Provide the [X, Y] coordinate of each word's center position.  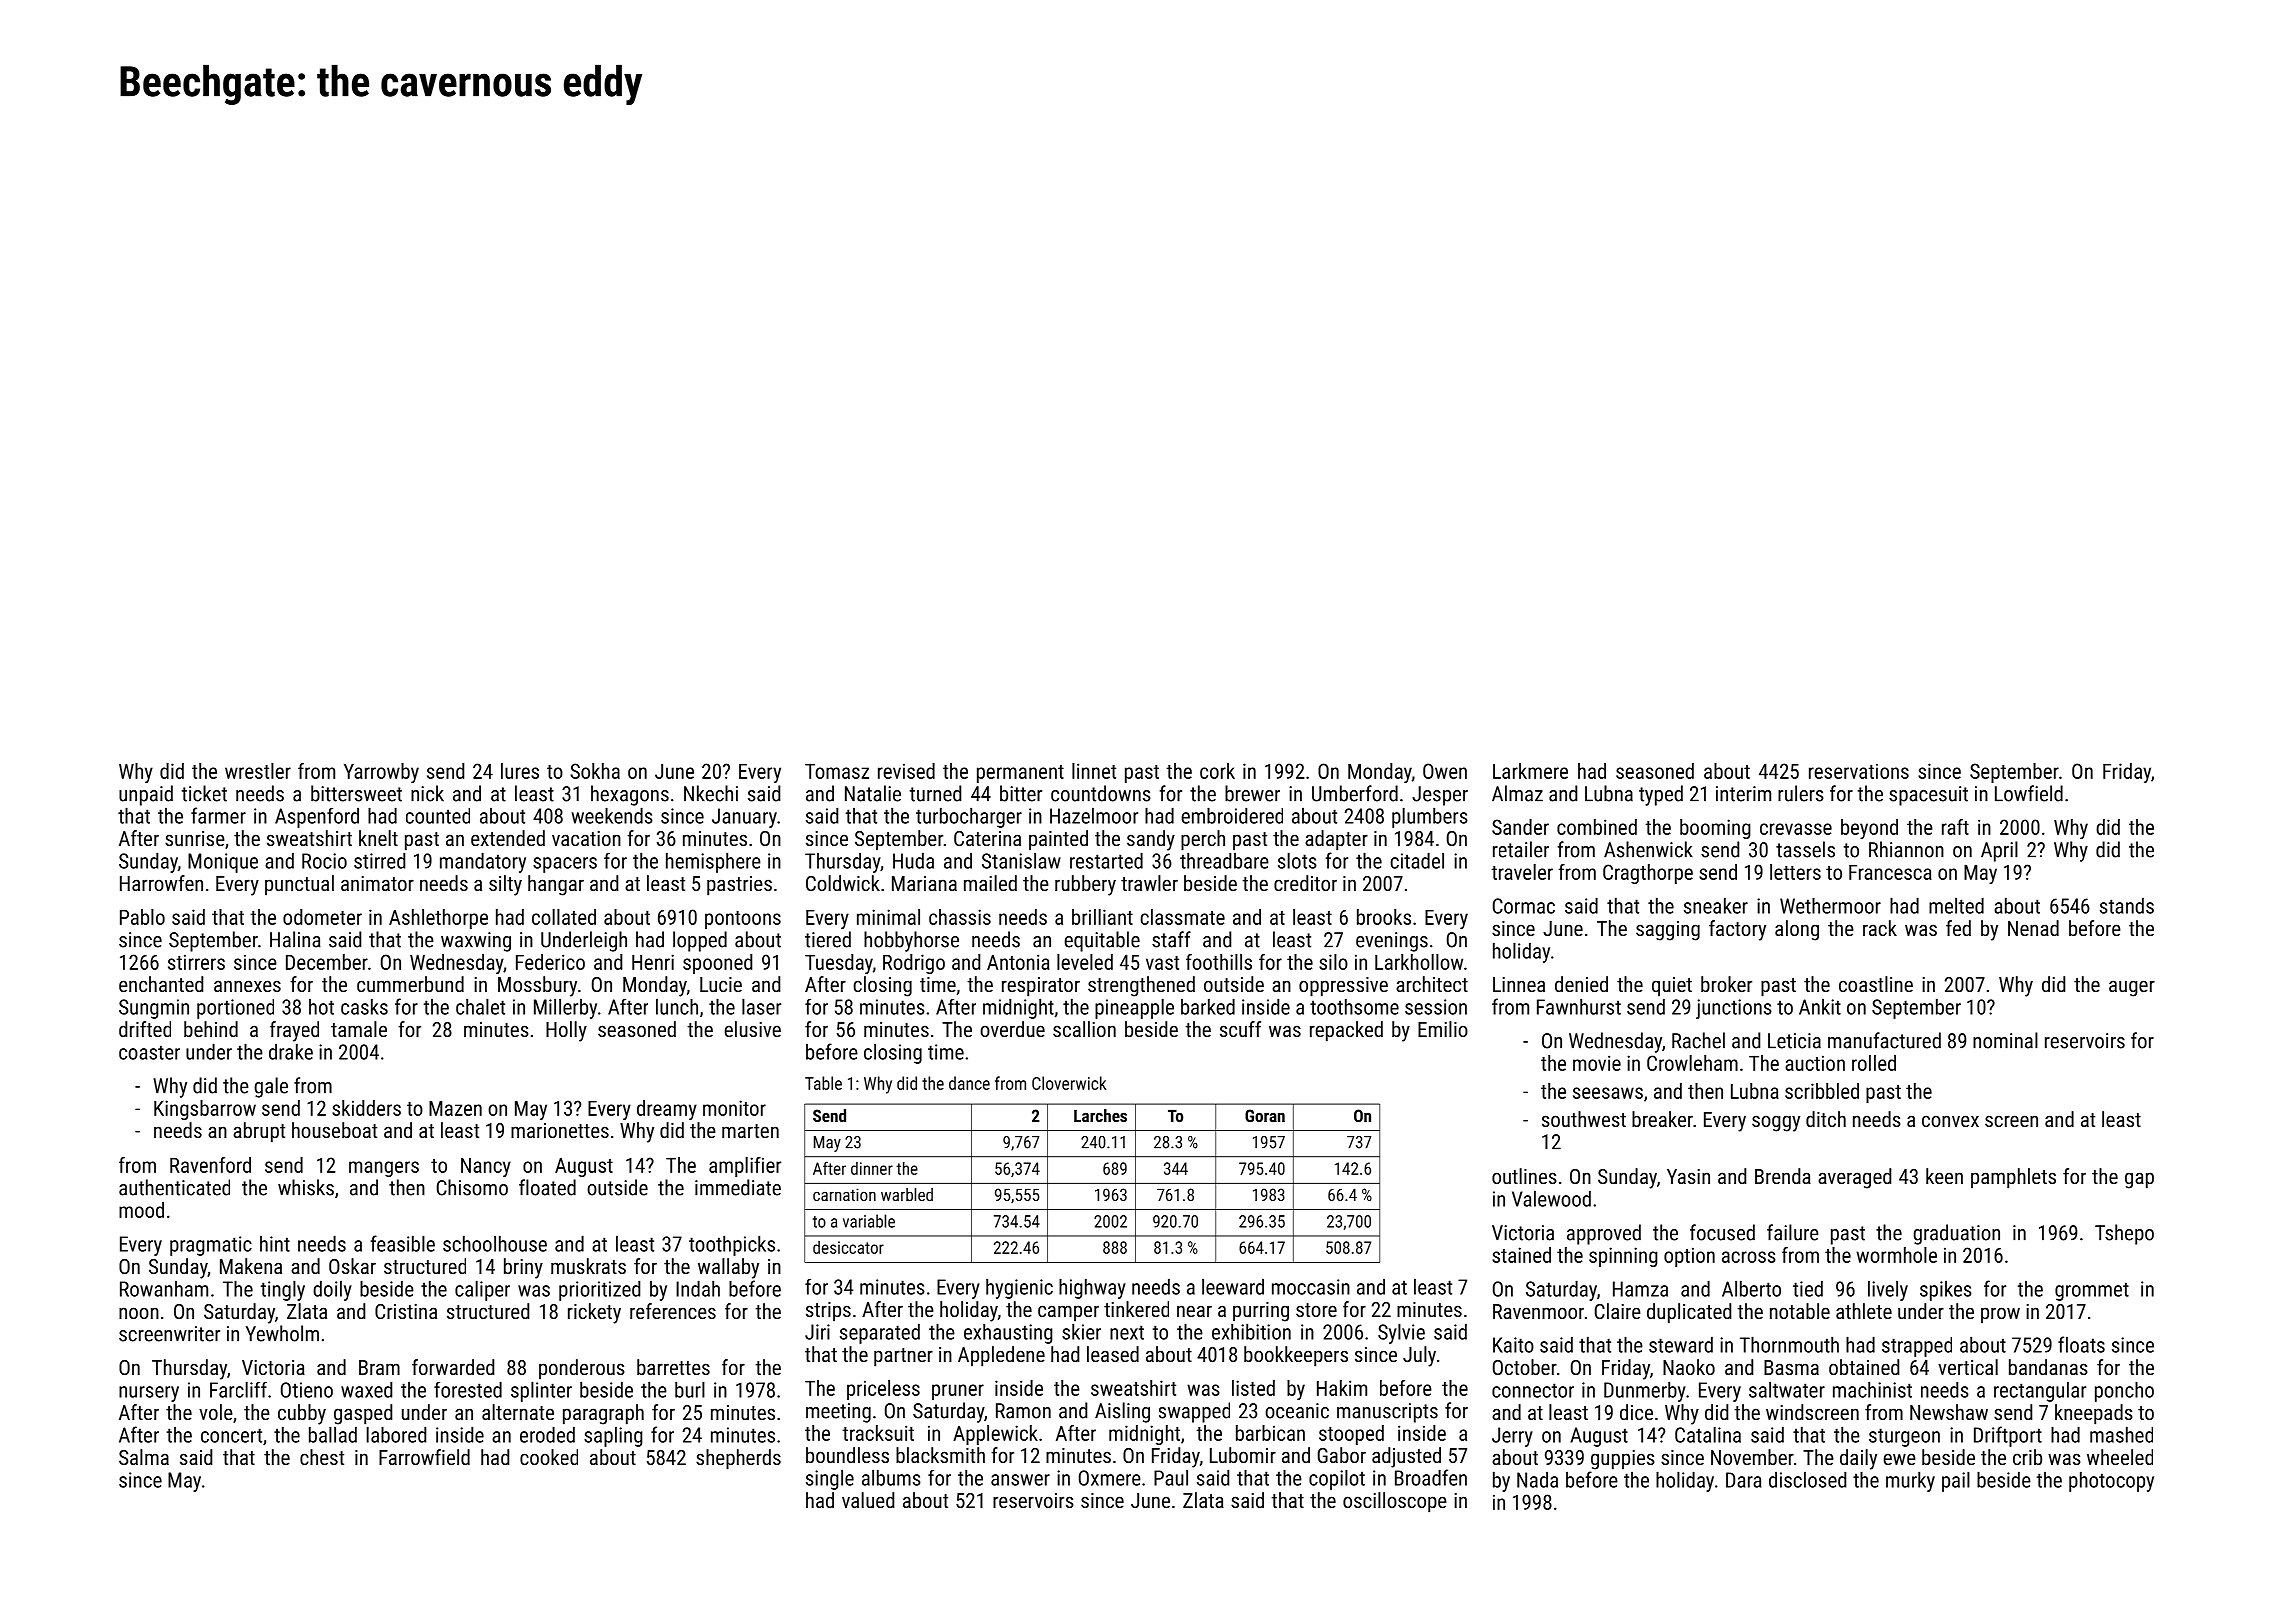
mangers [384, 1169]
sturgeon [1904, 1437]
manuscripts [1387, 1413]
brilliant [1102, 917]
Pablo [142, 917]
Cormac [1524, 906]
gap [2139, 1180]
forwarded [453, 1367]
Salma [144, 1457]
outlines [1524, 1176]
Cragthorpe [1648, 874]
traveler [1522, 872]
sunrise [195, 838]
